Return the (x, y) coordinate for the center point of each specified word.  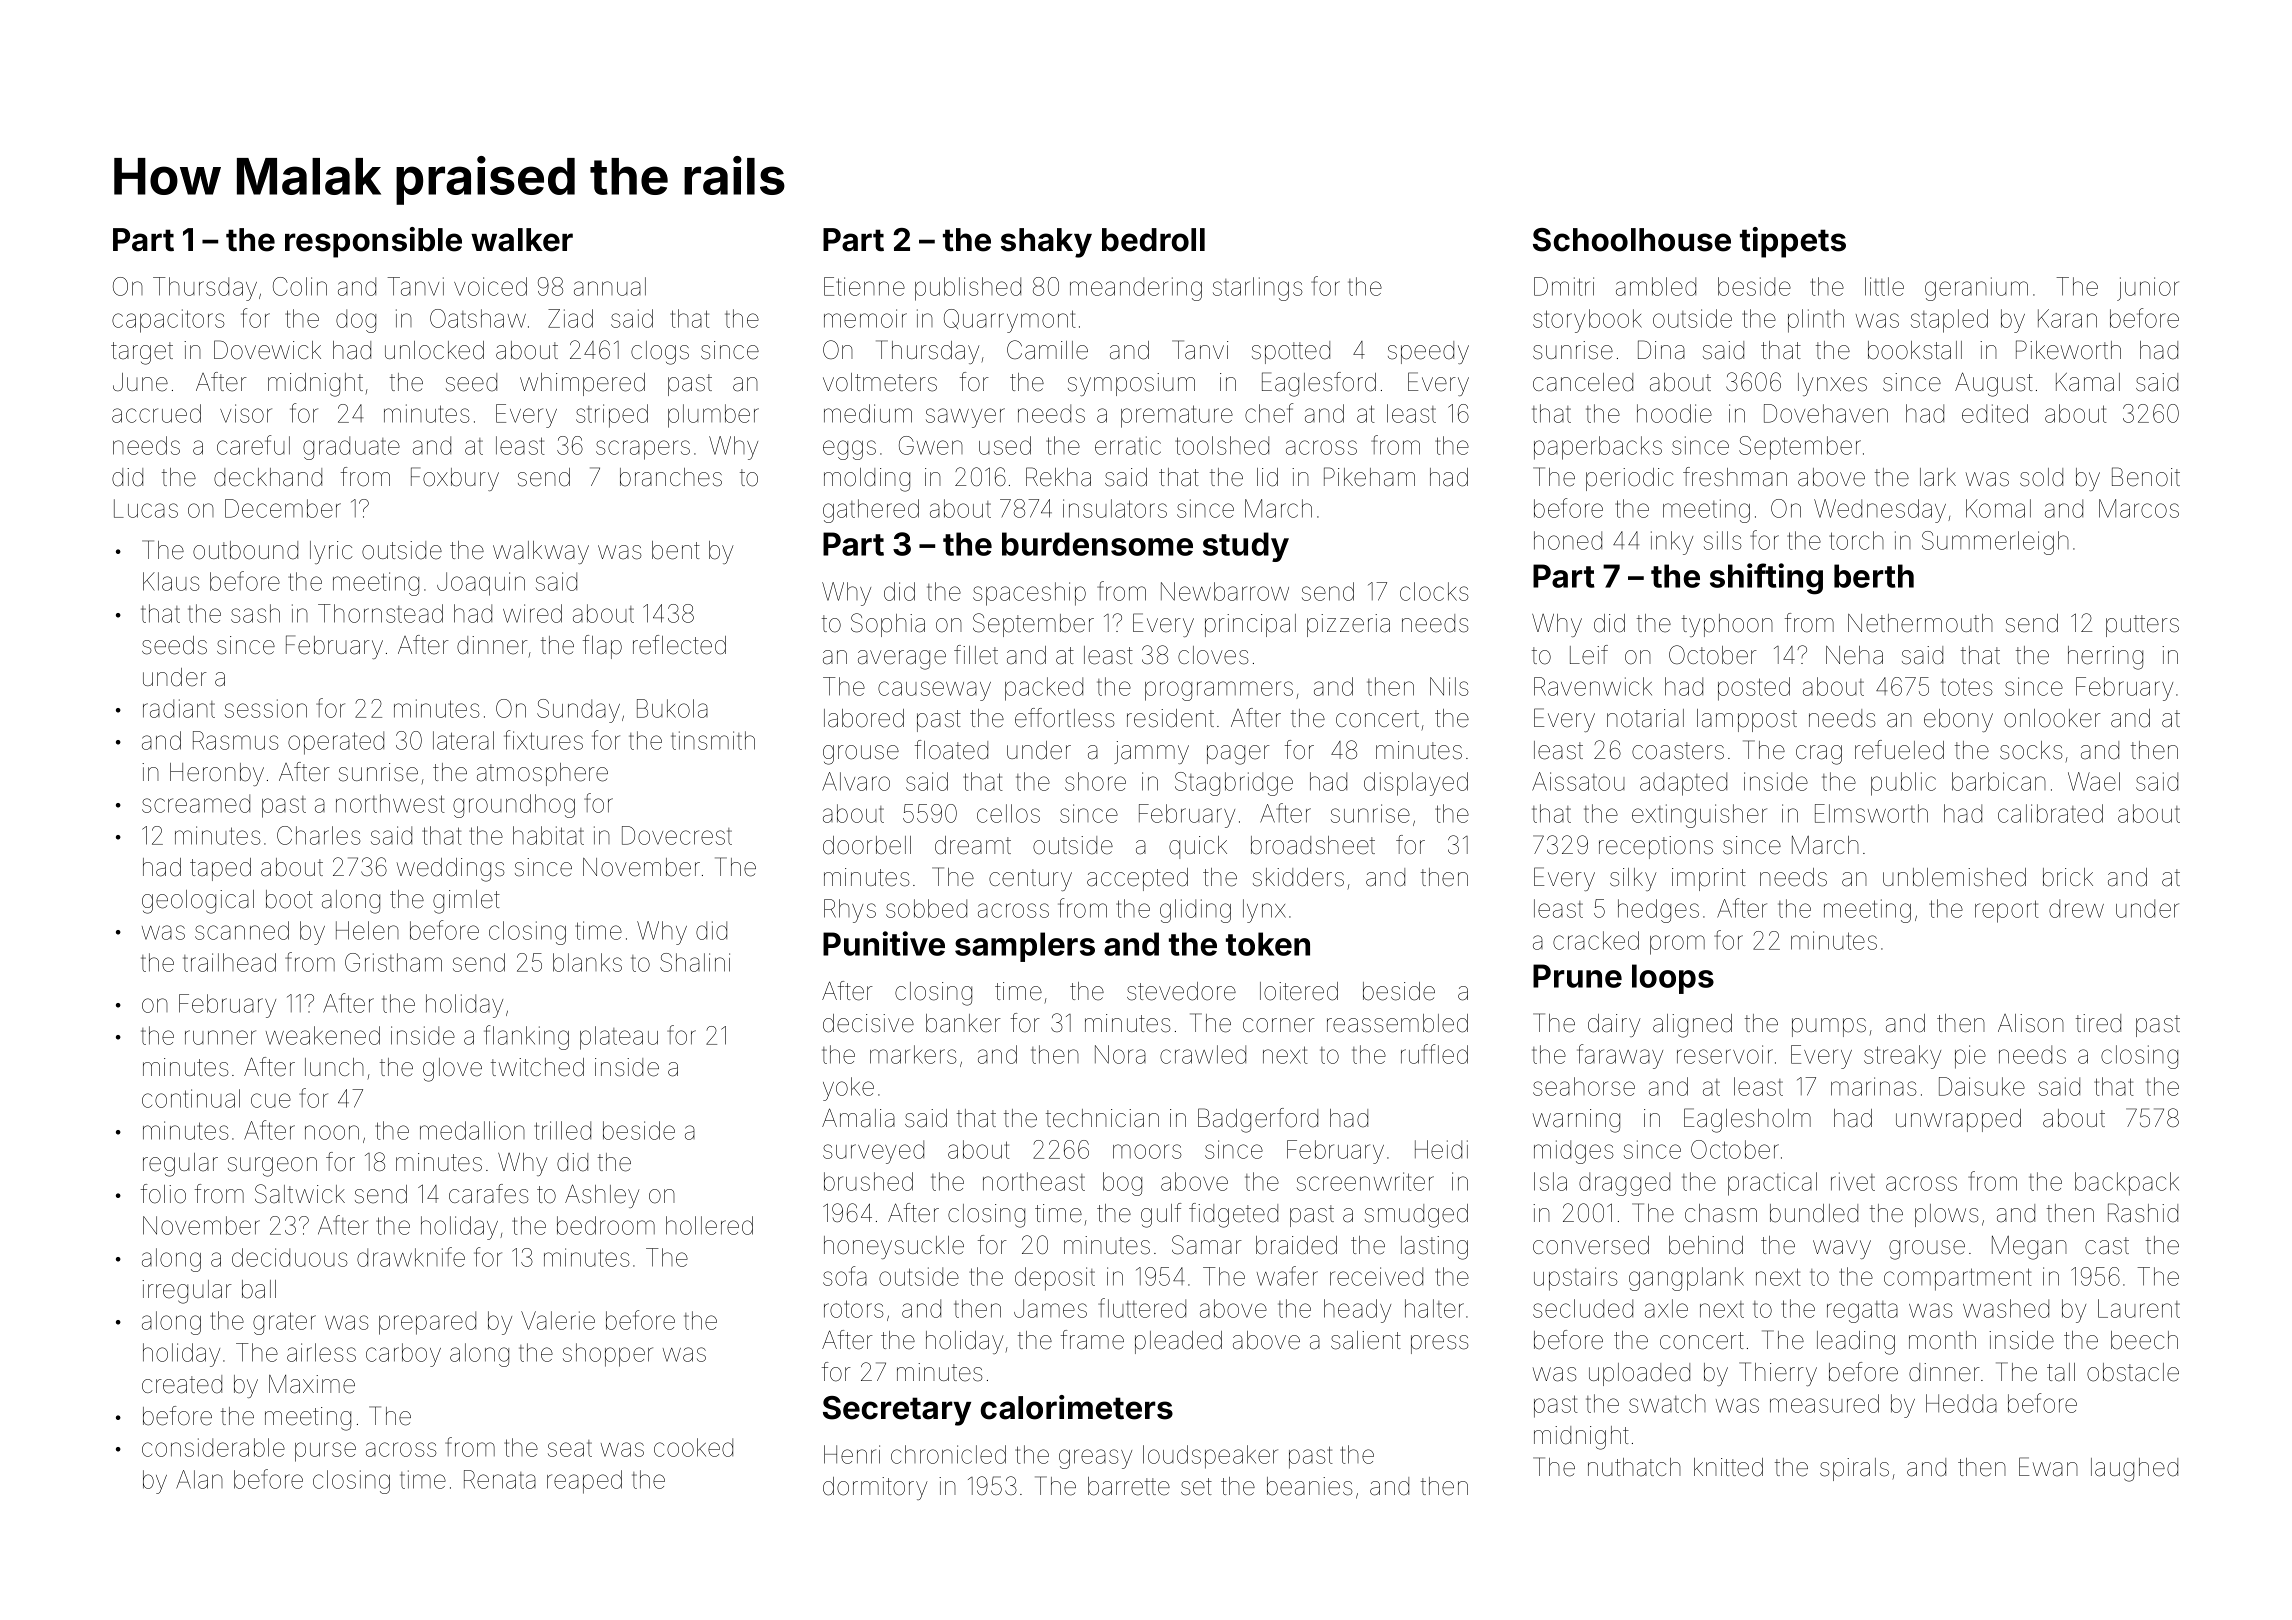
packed (1044, 689)
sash (255, 613)
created (182, 1384)
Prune (1577, 976)
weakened (323, 1035)
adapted (1683, 784)
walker (522, 240)
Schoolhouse (1632, 240)
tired (2098, 1023)
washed (2006, 1308)
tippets (1793, 242)
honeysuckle (894, 1247)
